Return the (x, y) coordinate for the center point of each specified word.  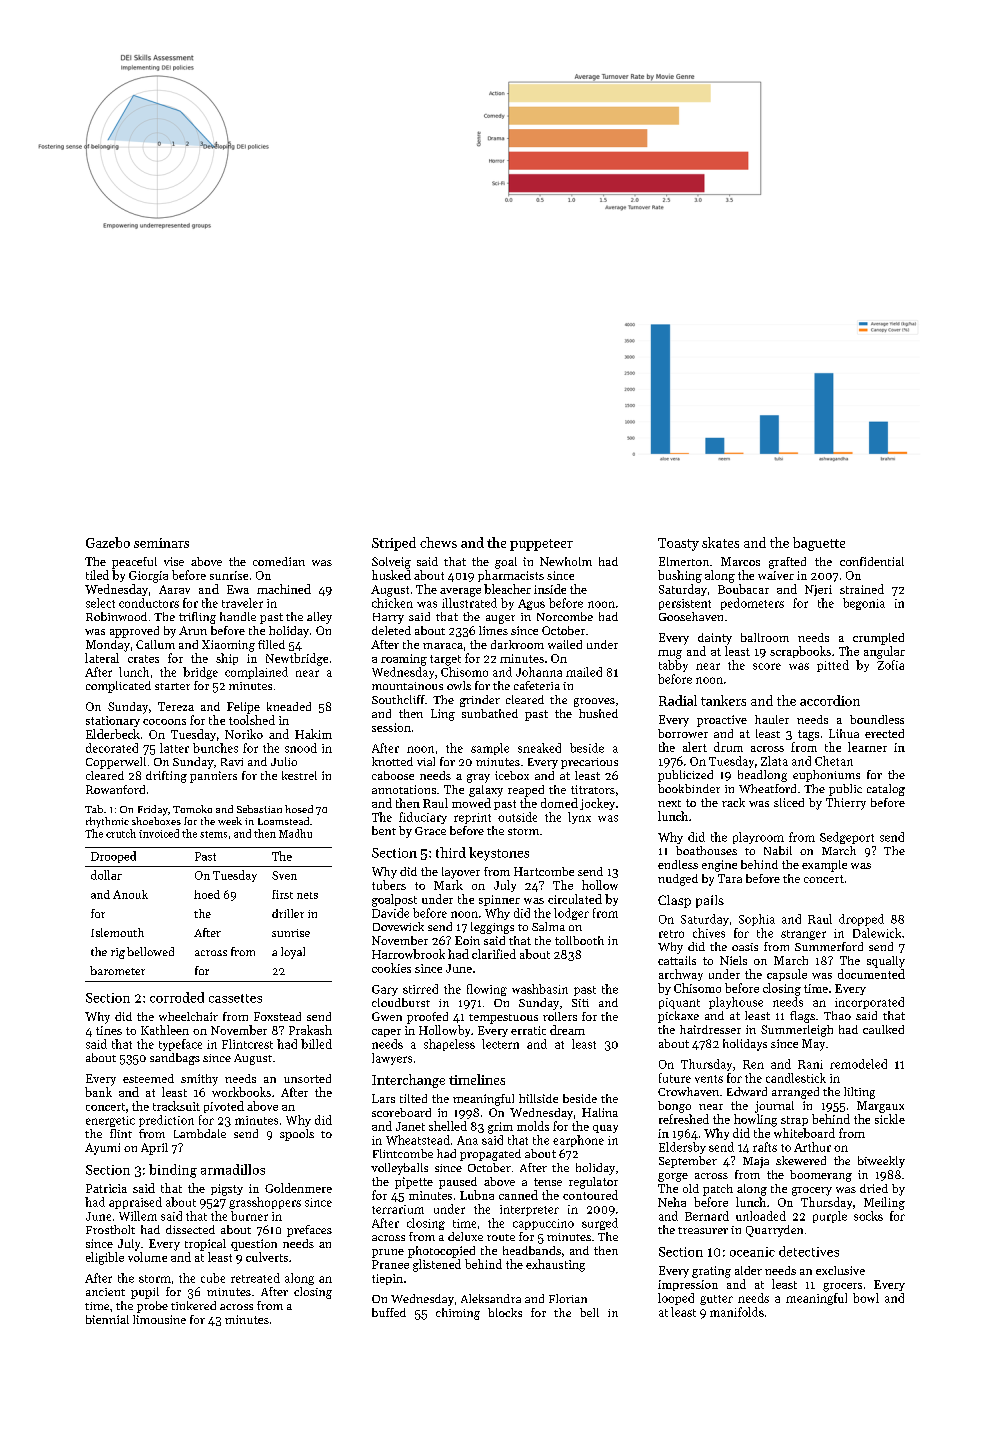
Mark (448, 885)
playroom (758, 838)
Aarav (174, 589)
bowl (866, 1298)
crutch (121, 833)
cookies (391, 968)
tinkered (193, 1305)
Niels (733, 960)
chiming (458, 1314)
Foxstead (277, 1016)
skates (720, 542)
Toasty (678, 544)
